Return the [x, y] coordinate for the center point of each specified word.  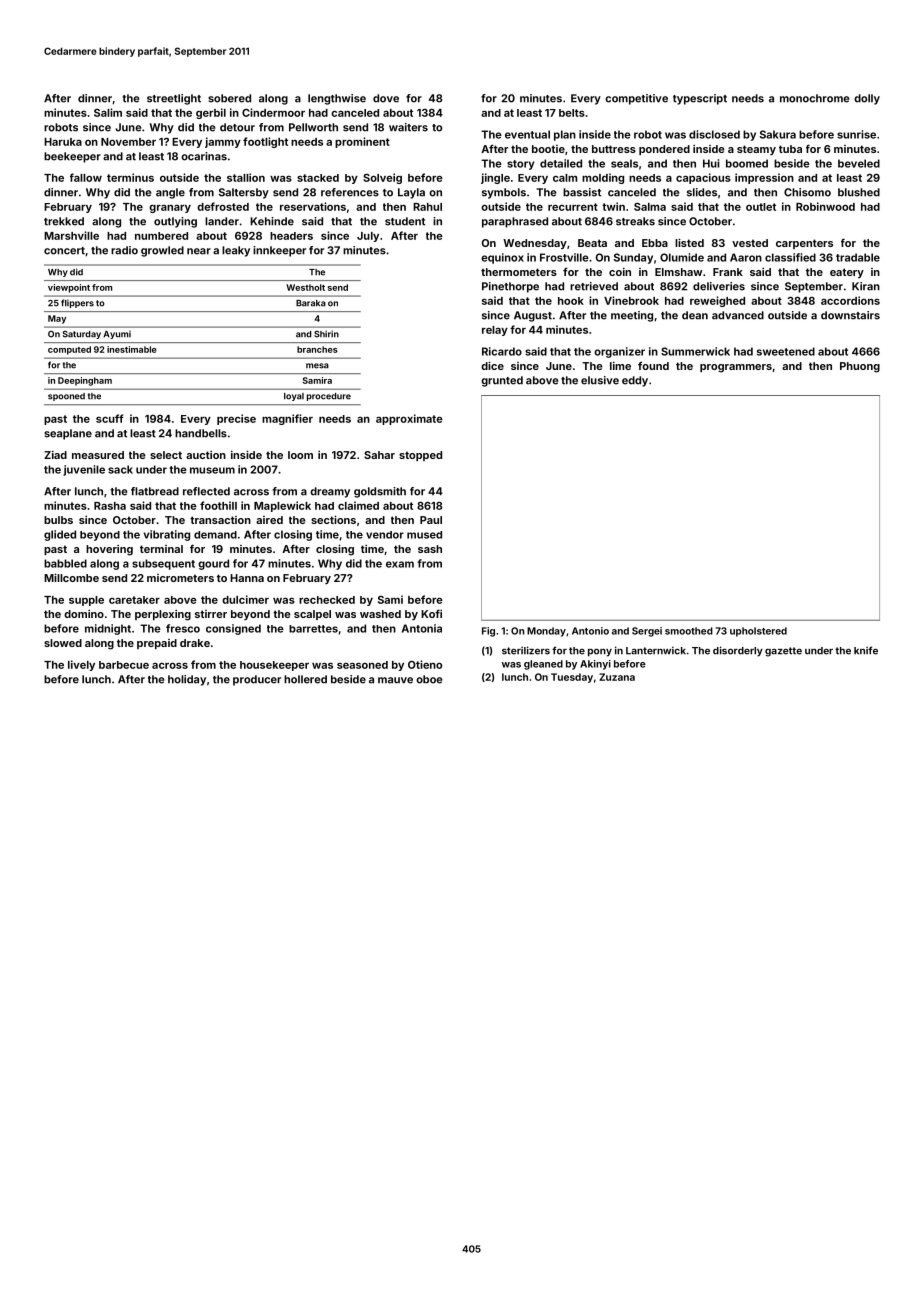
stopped [420, 456]
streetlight [174, 99]
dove [386, 98]
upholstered [758, 632]
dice [492, 365]
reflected [206, 491]
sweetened [786, 351]
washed [380, 614]
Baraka [311, 303]
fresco [183, 628]
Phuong [860, 367]
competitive [636, 99]
